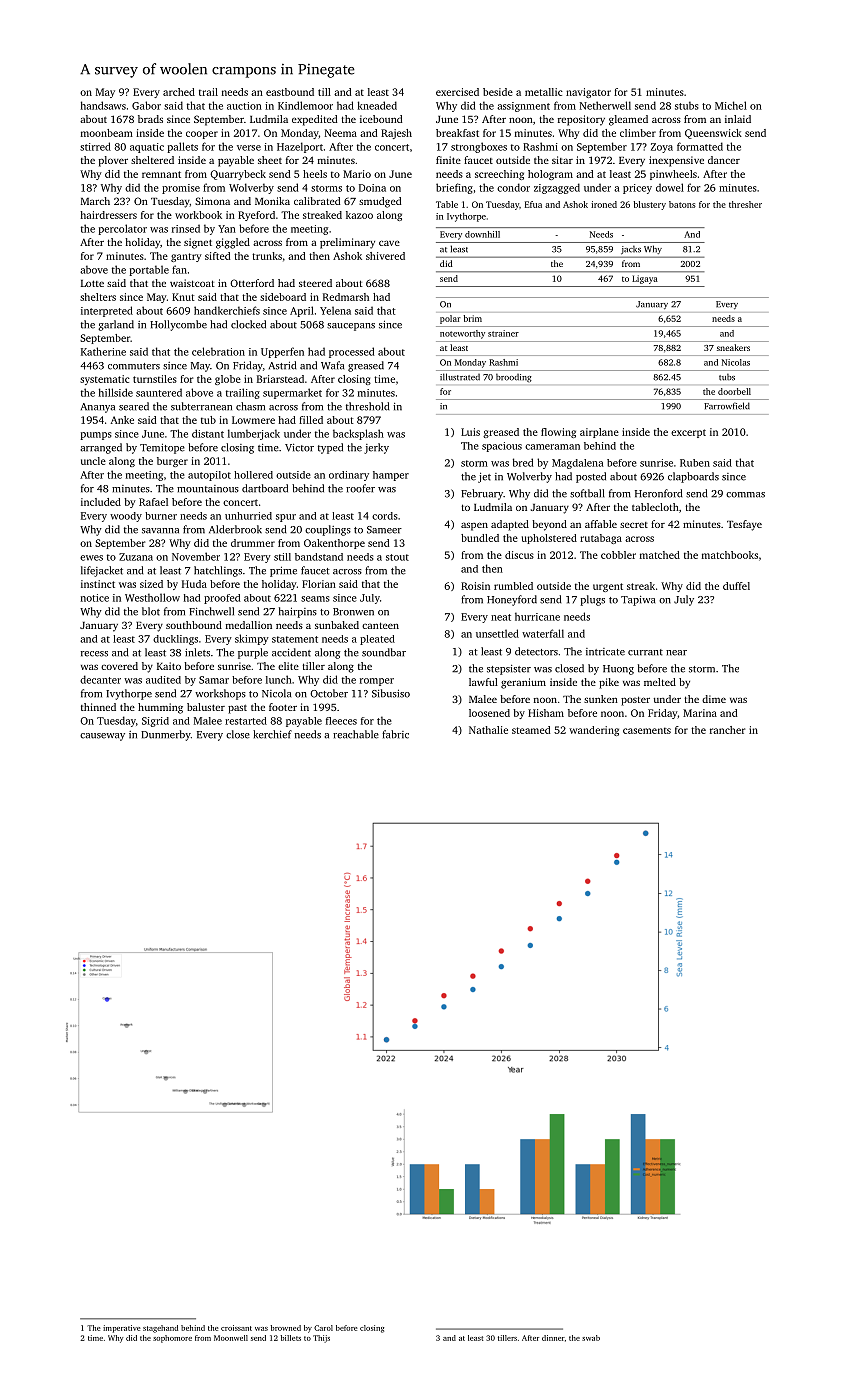  Describe the element at coordinates (591, 1338) in the screenshot. I see `swab` at that location.
